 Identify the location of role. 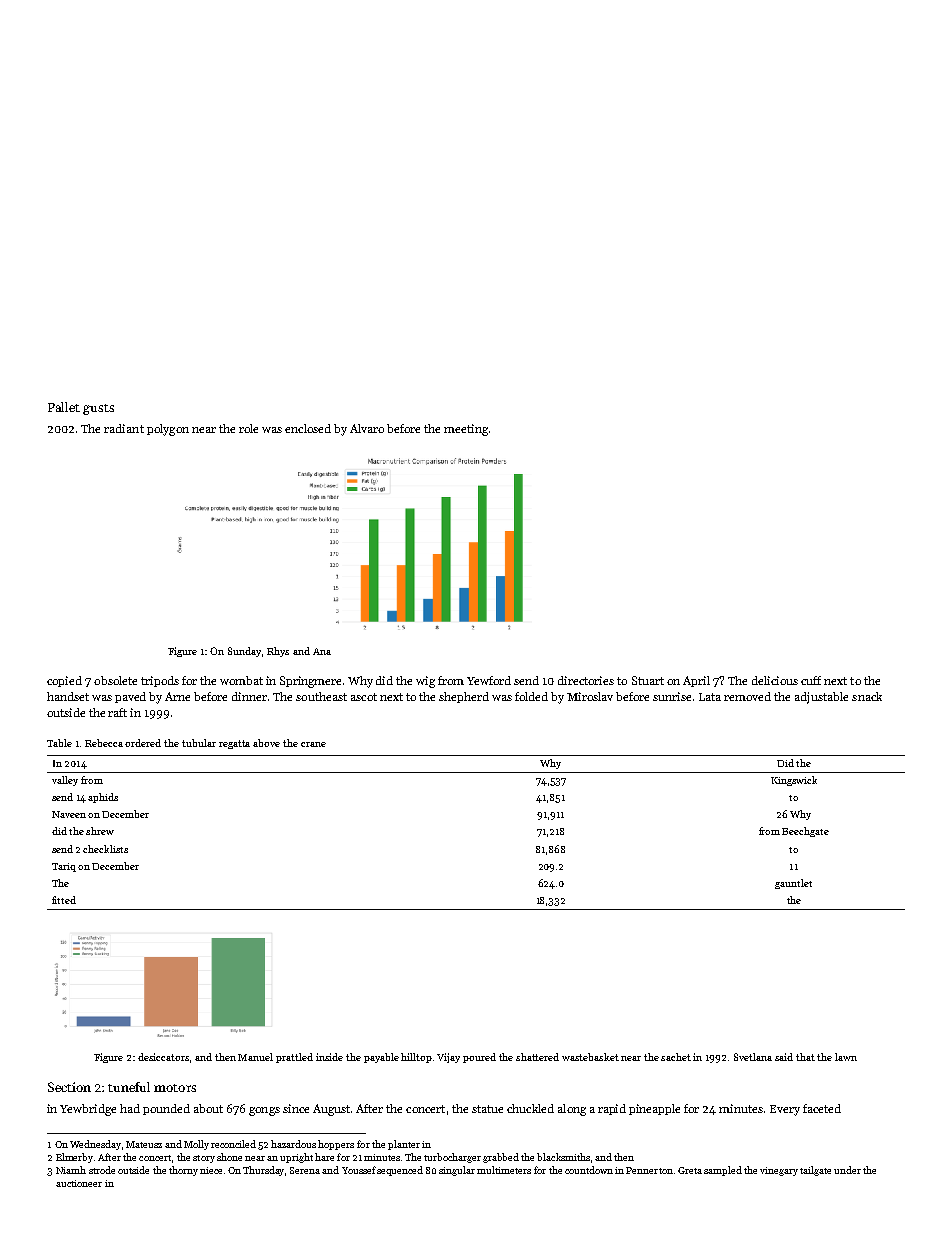
(248, 428).
